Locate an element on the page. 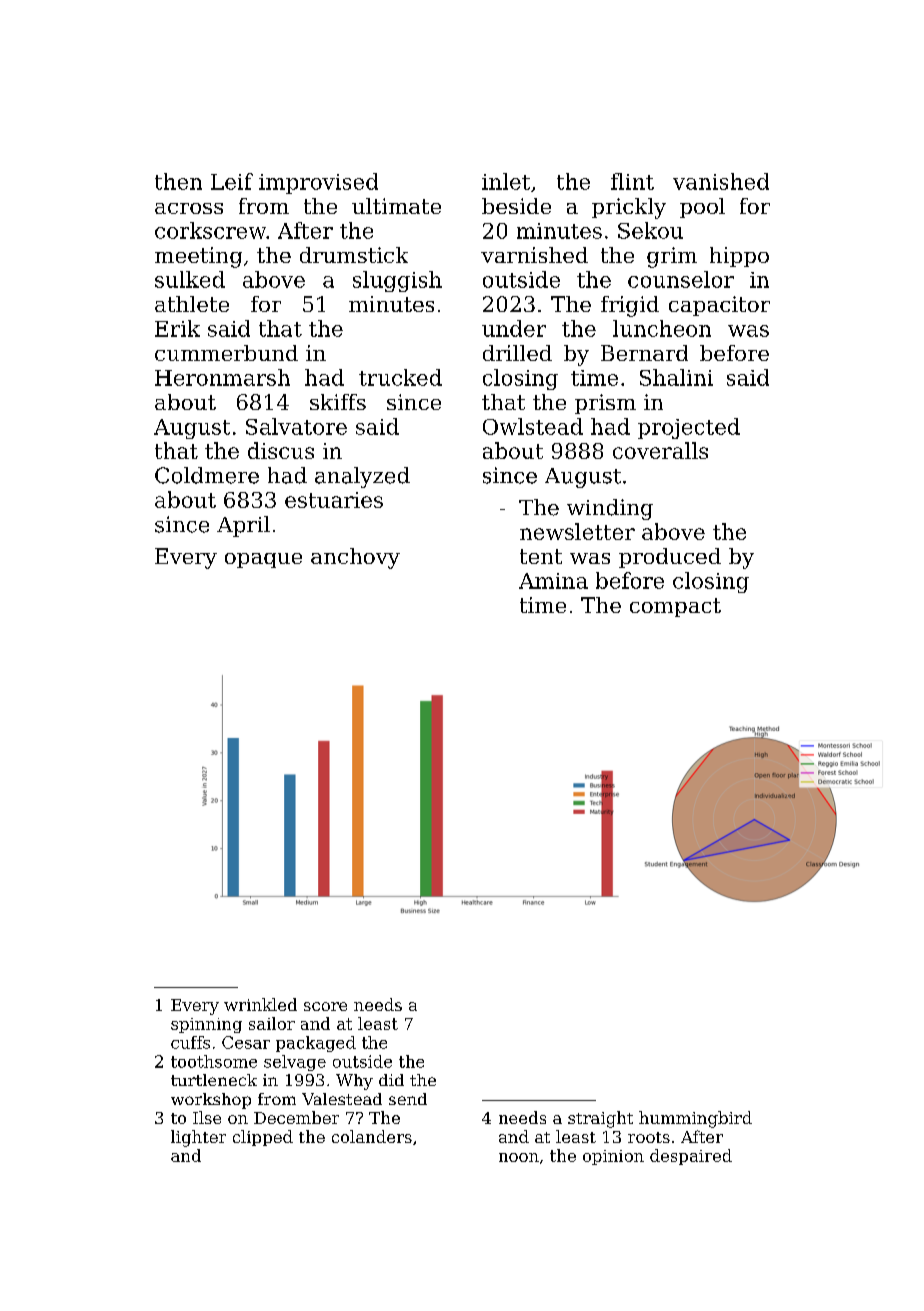 The height and width of the page is (1311, 924). Shalini is located at coordinates (676, 377).
